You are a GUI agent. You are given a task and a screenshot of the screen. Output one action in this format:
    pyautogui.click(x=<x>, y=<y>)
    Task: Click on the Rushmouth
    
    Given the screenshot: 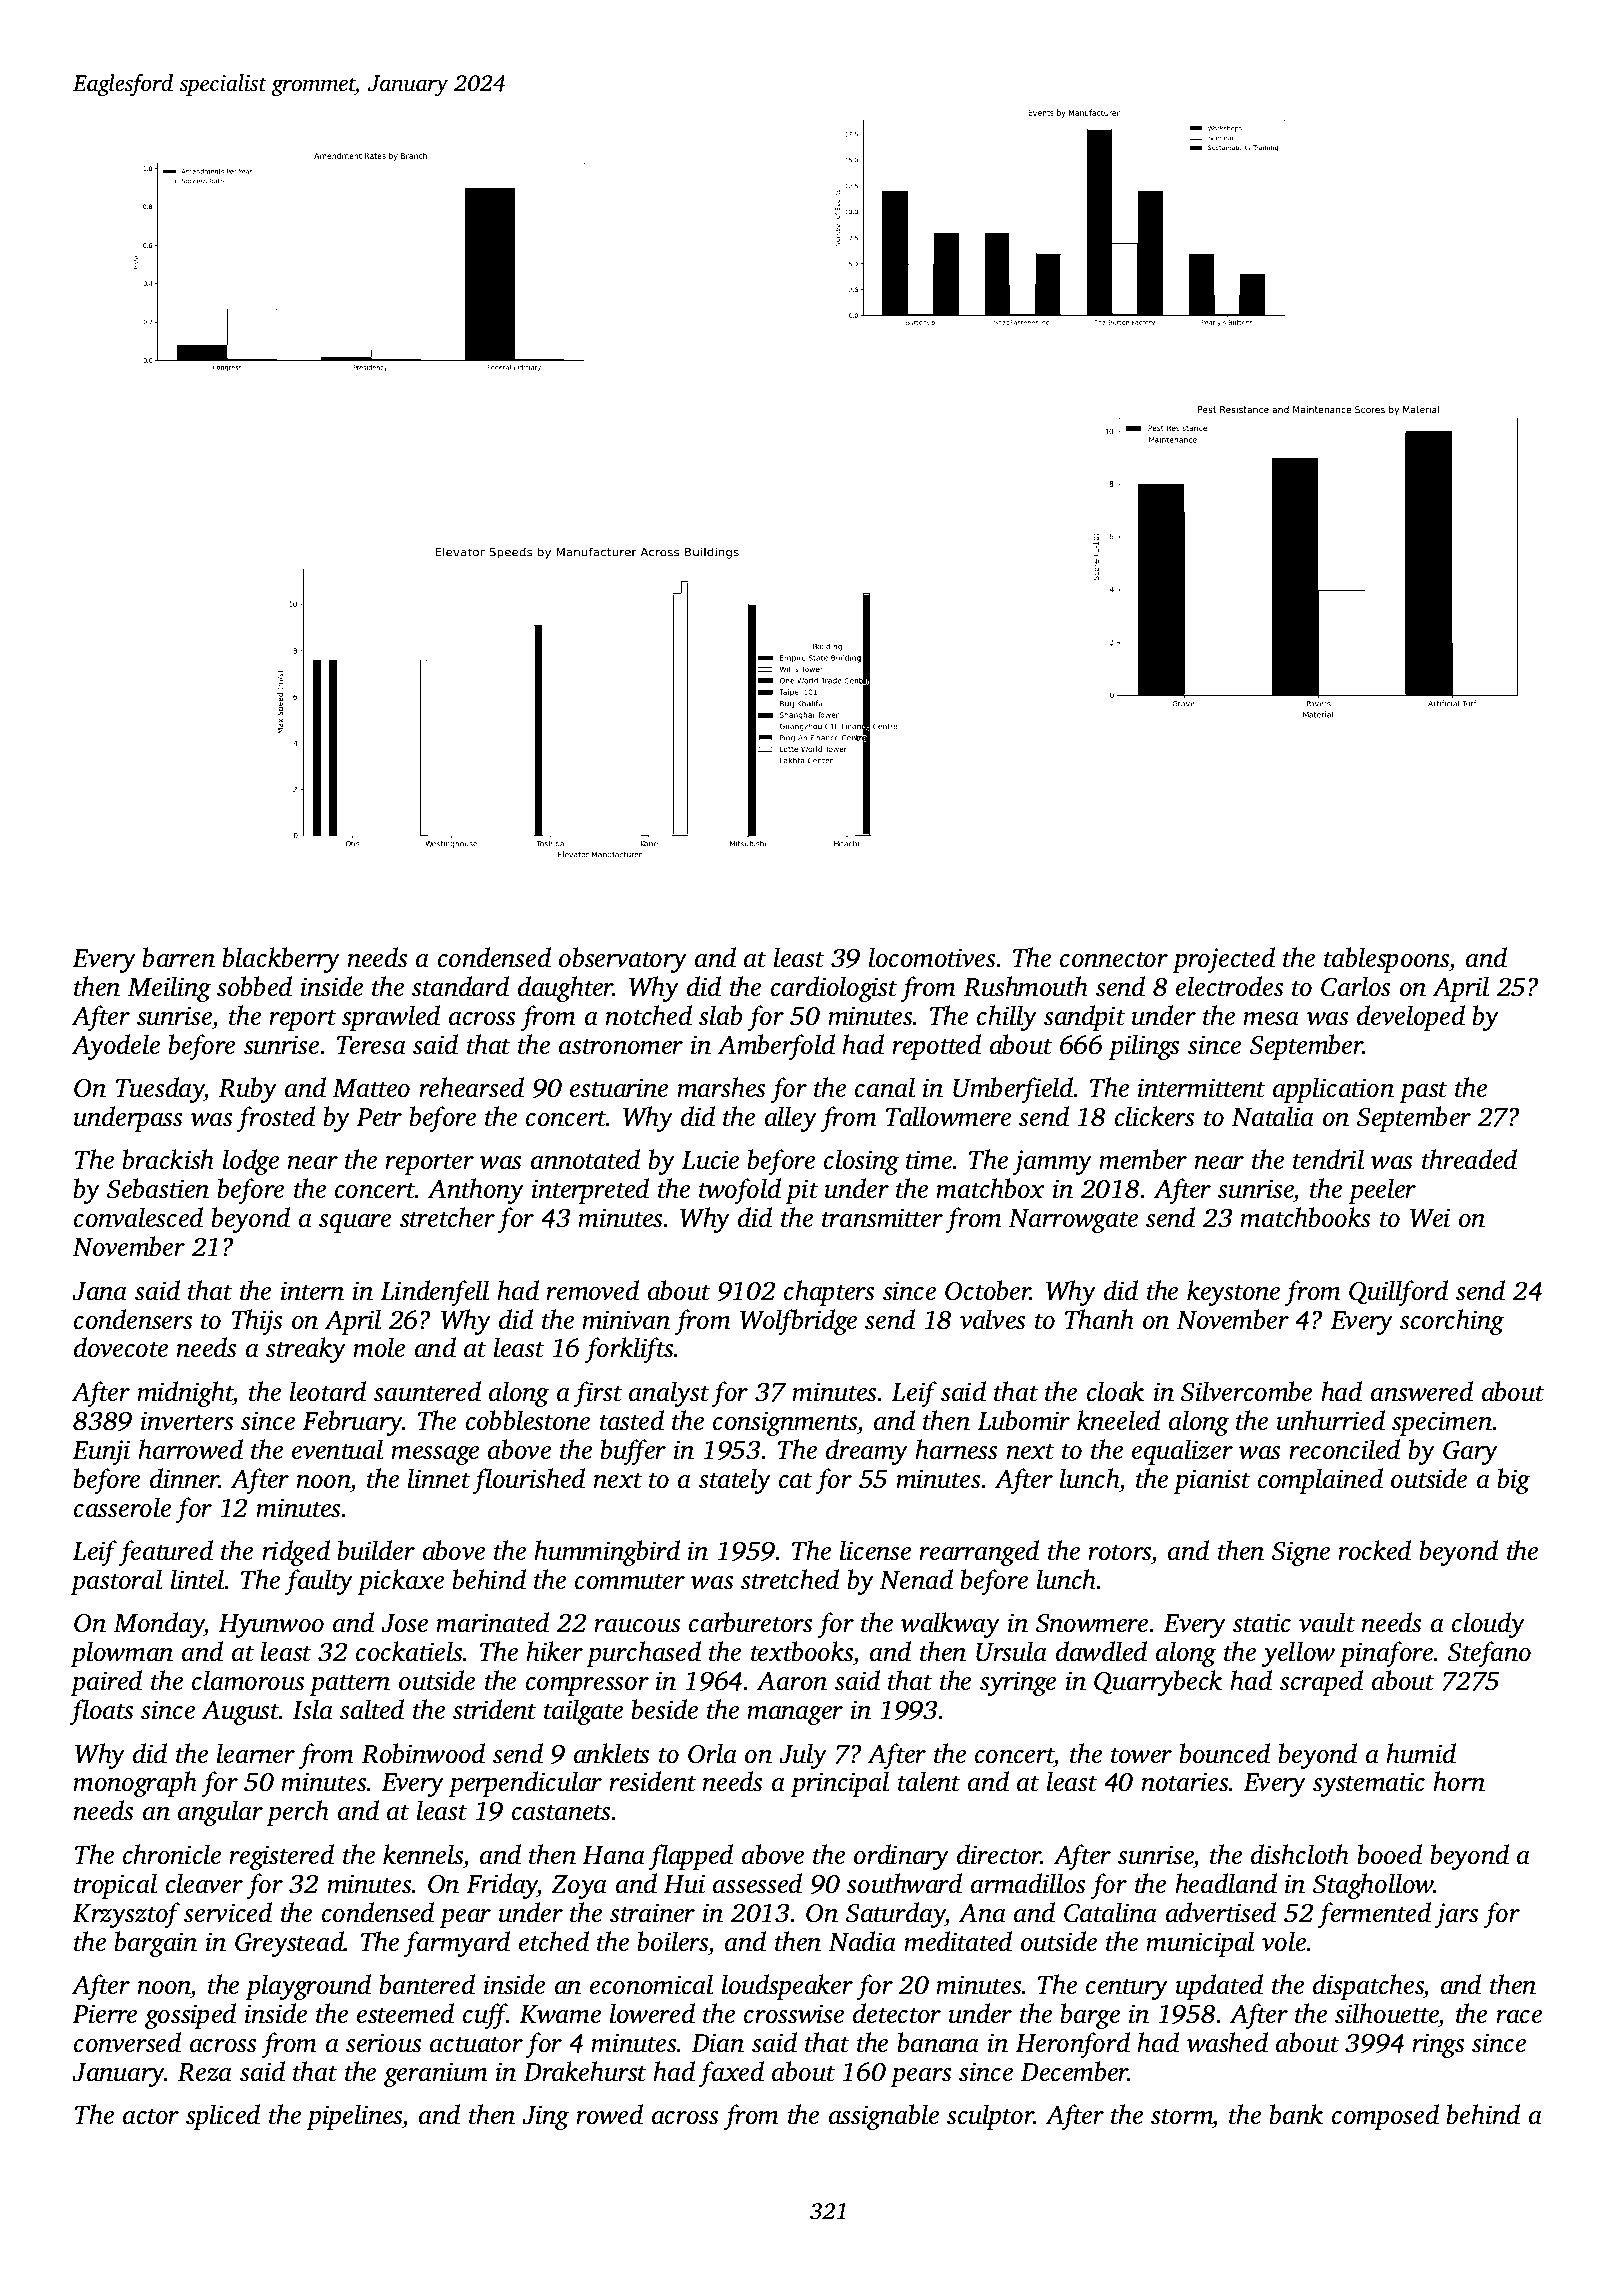 What is the action you would take?
    pyautogui.click(x=1025, y=986)
